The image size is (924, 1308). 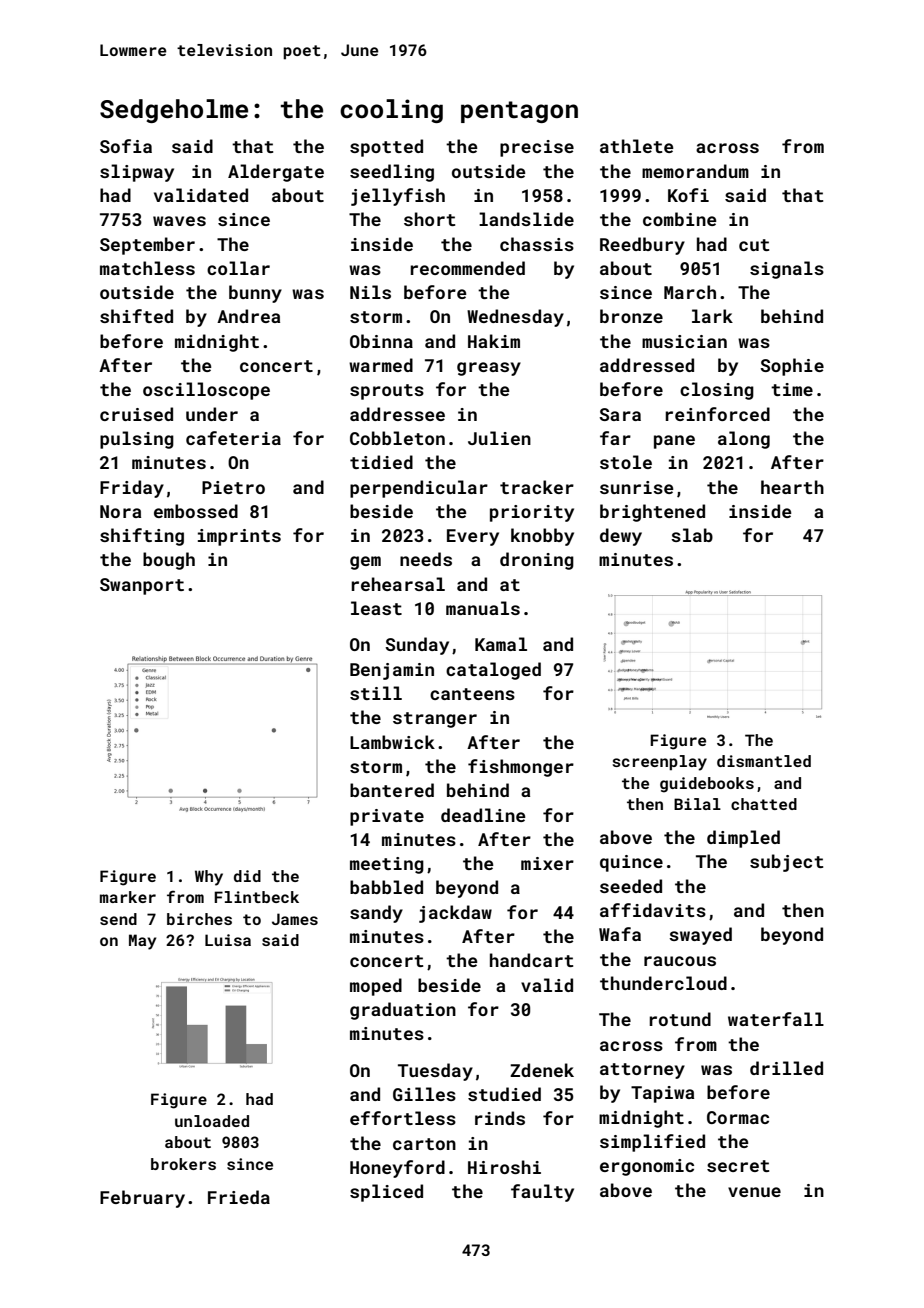 What do you see at coordinates (239, 1197) in the screenshot?
I see `Frieda` at bounding box center [239, 1197].
